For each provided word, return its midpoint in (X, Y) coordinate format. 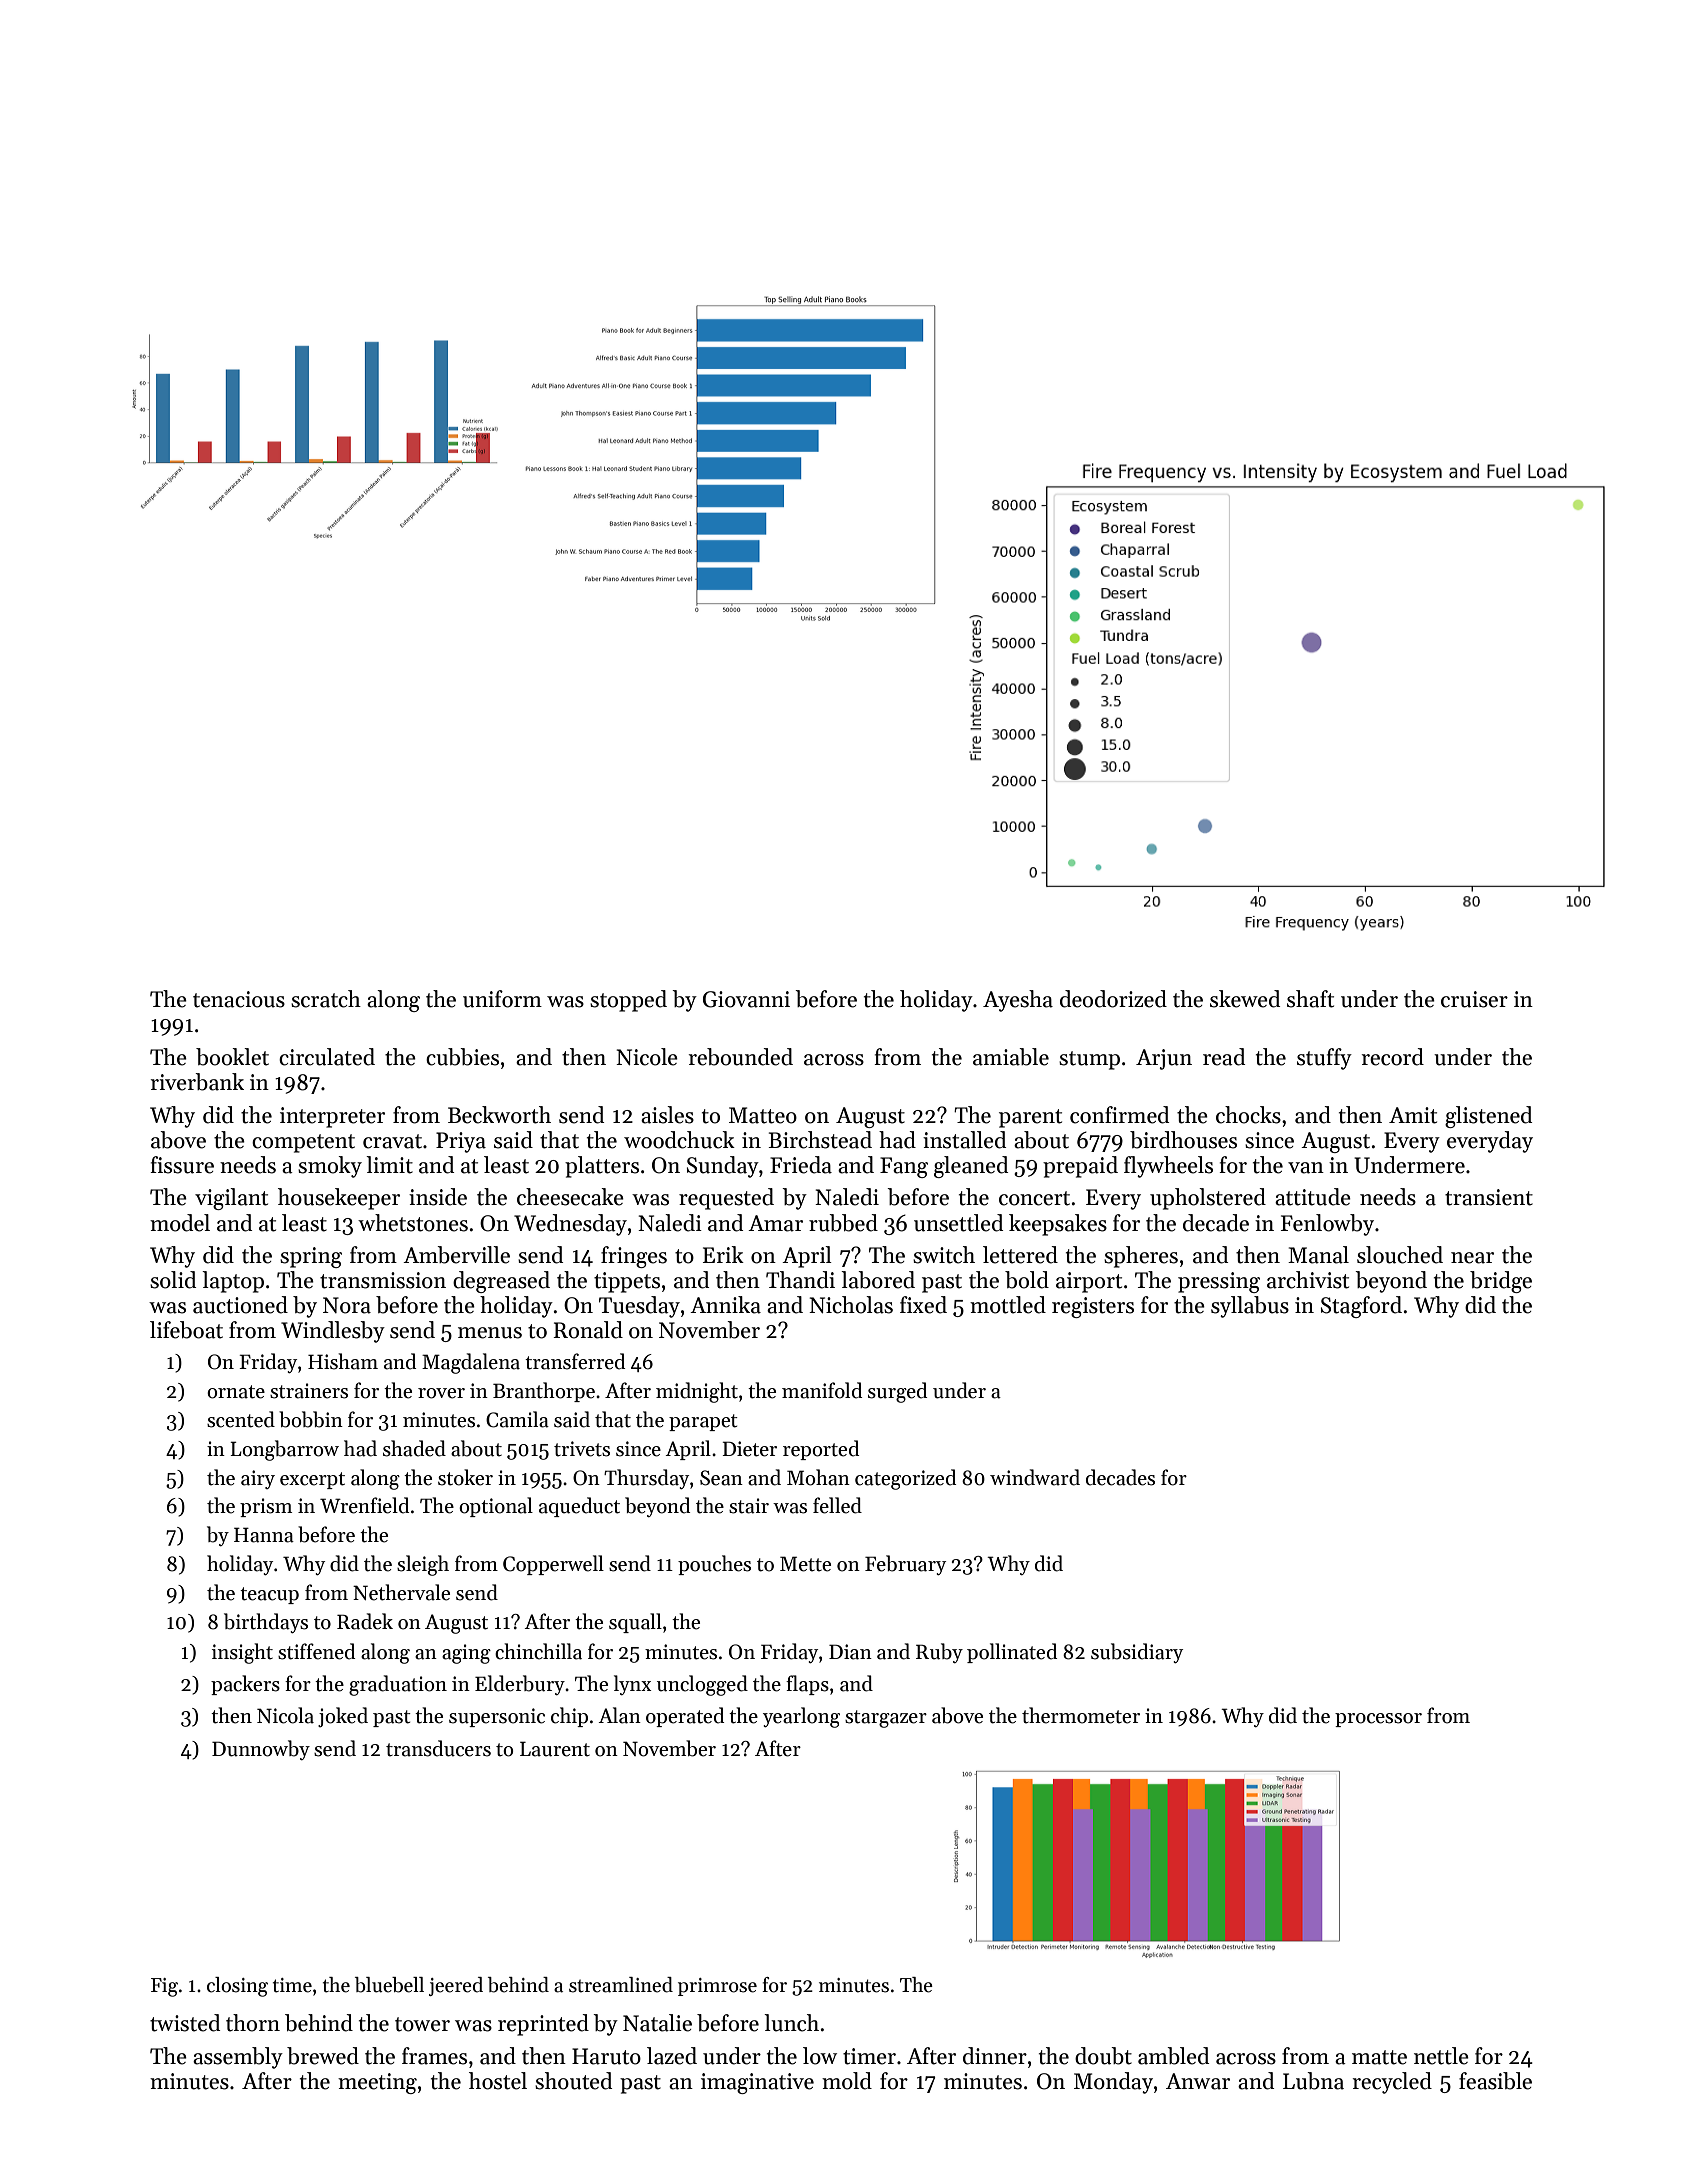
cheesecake (570, 1197)
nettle (1441, 2056)
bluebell (389, 1985)
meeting (377, 2083)
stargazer (886, 1719)
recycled (1392, 2083)
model (180, 1223)
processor (1378, 1720)
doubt (1103, 2056)
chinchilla (538, 1651)
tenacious (239, 999)
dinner (995, 2056)
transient (1489, 1197)
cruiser (1474, 999)
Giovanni (746, 999)
